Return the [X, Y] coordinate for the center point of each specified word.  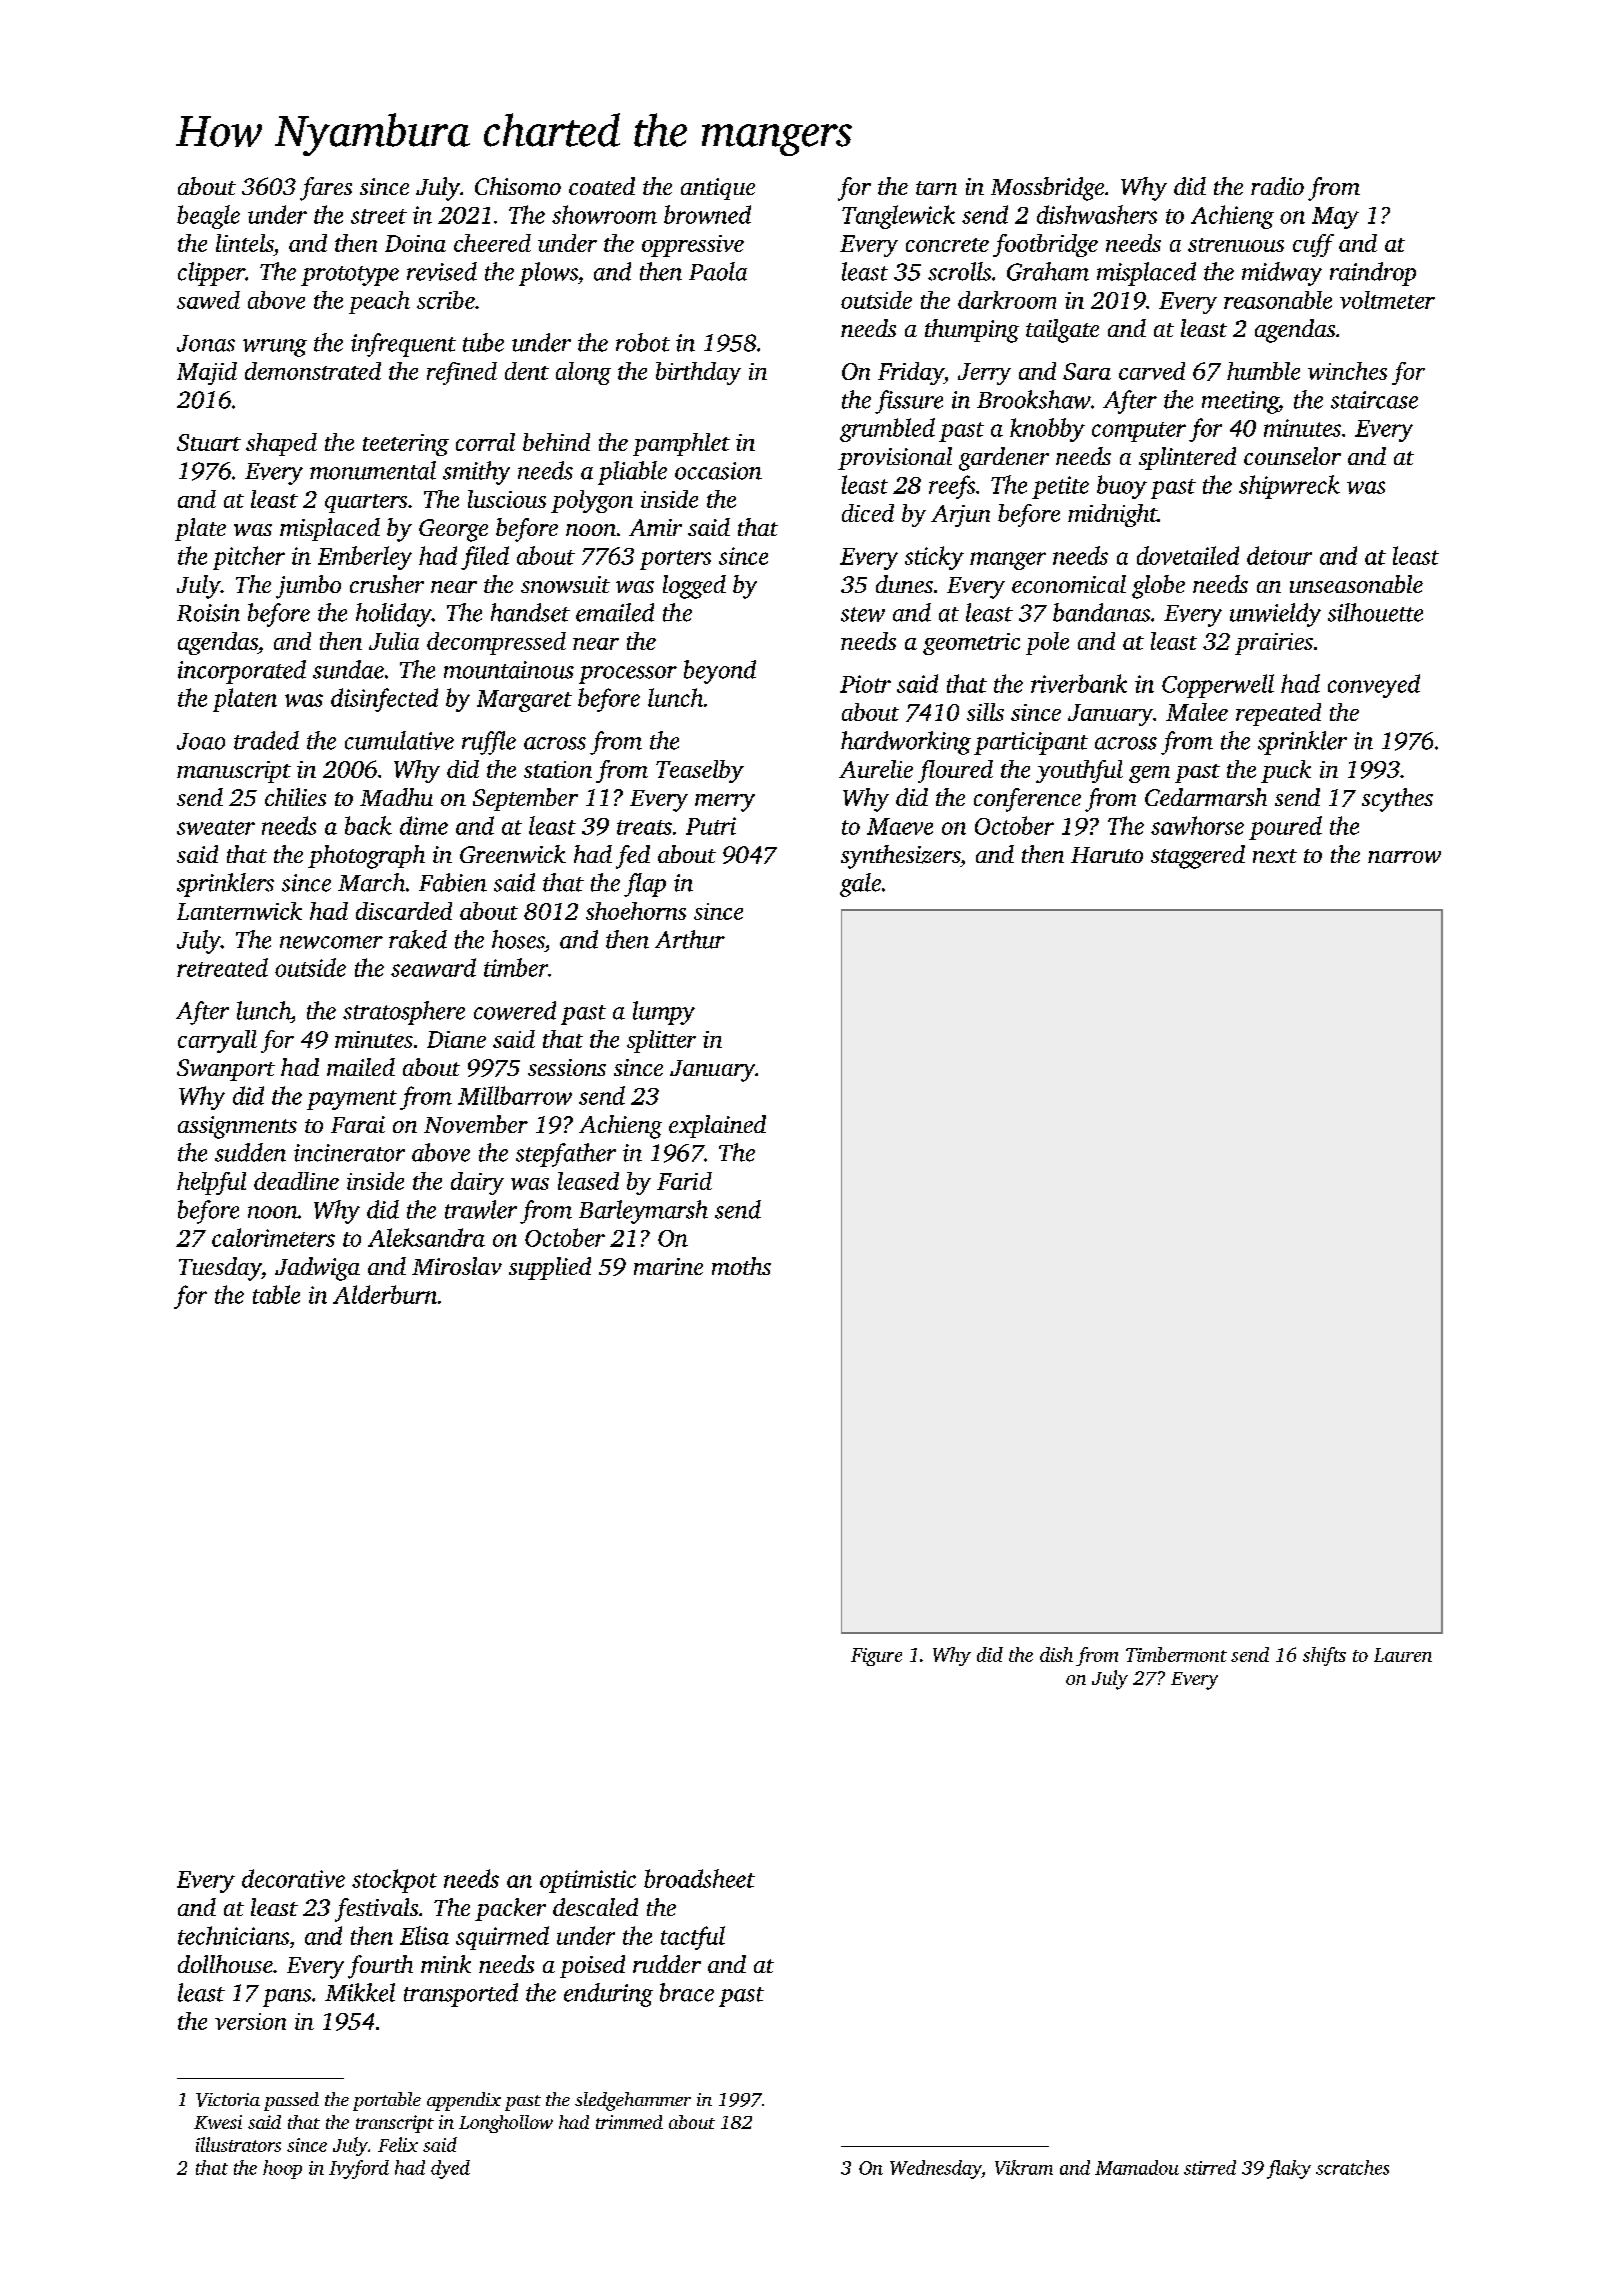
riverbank [1079, 683]
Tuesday [220, 1269]
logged [694, 587]
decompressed [496, 643]
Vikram [1024, 2167]
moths [741, 1266]
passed [291, 2101]
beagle [208, 217]
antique [718, 189]
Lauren [1403, 1655]
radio [1277, 186]
